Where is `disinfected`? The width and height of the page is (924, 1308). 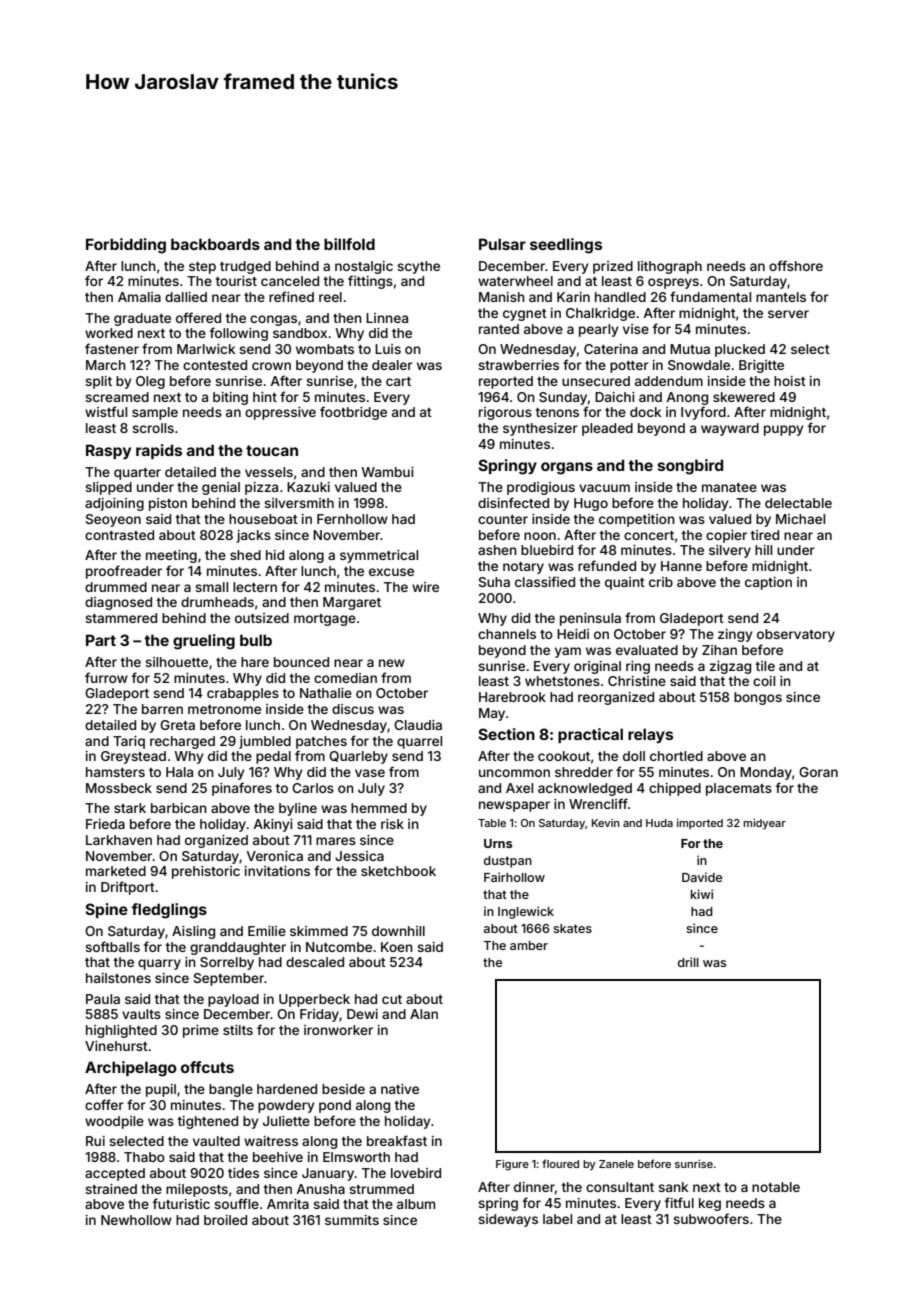
disinfected is located at coordinates (513, 502).
